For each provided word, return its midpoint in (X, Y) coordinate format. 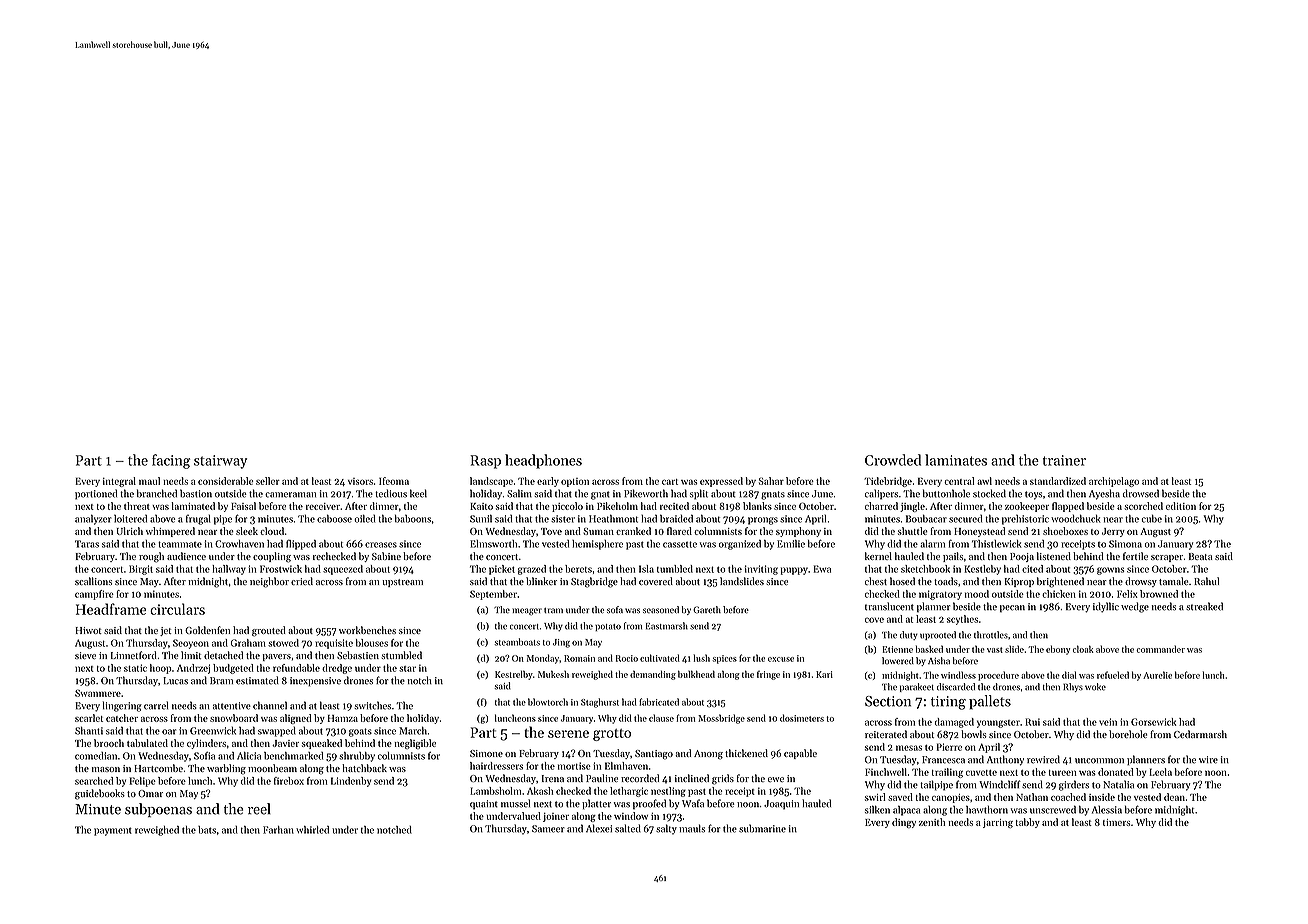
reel (259, 809)
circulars (177, 609)
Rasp (485, 462)
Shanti (89, 731)
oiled (364, 519)
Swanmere (98, 693)
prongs (763, 521)
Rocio (627, 658)
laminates (956, 460)
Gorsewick (1153, 722)
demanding (653, 675)
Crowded (893, 460)
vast (995, 650)
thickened (746, 753)
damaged (954, 723)
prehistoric (1025, 520)
